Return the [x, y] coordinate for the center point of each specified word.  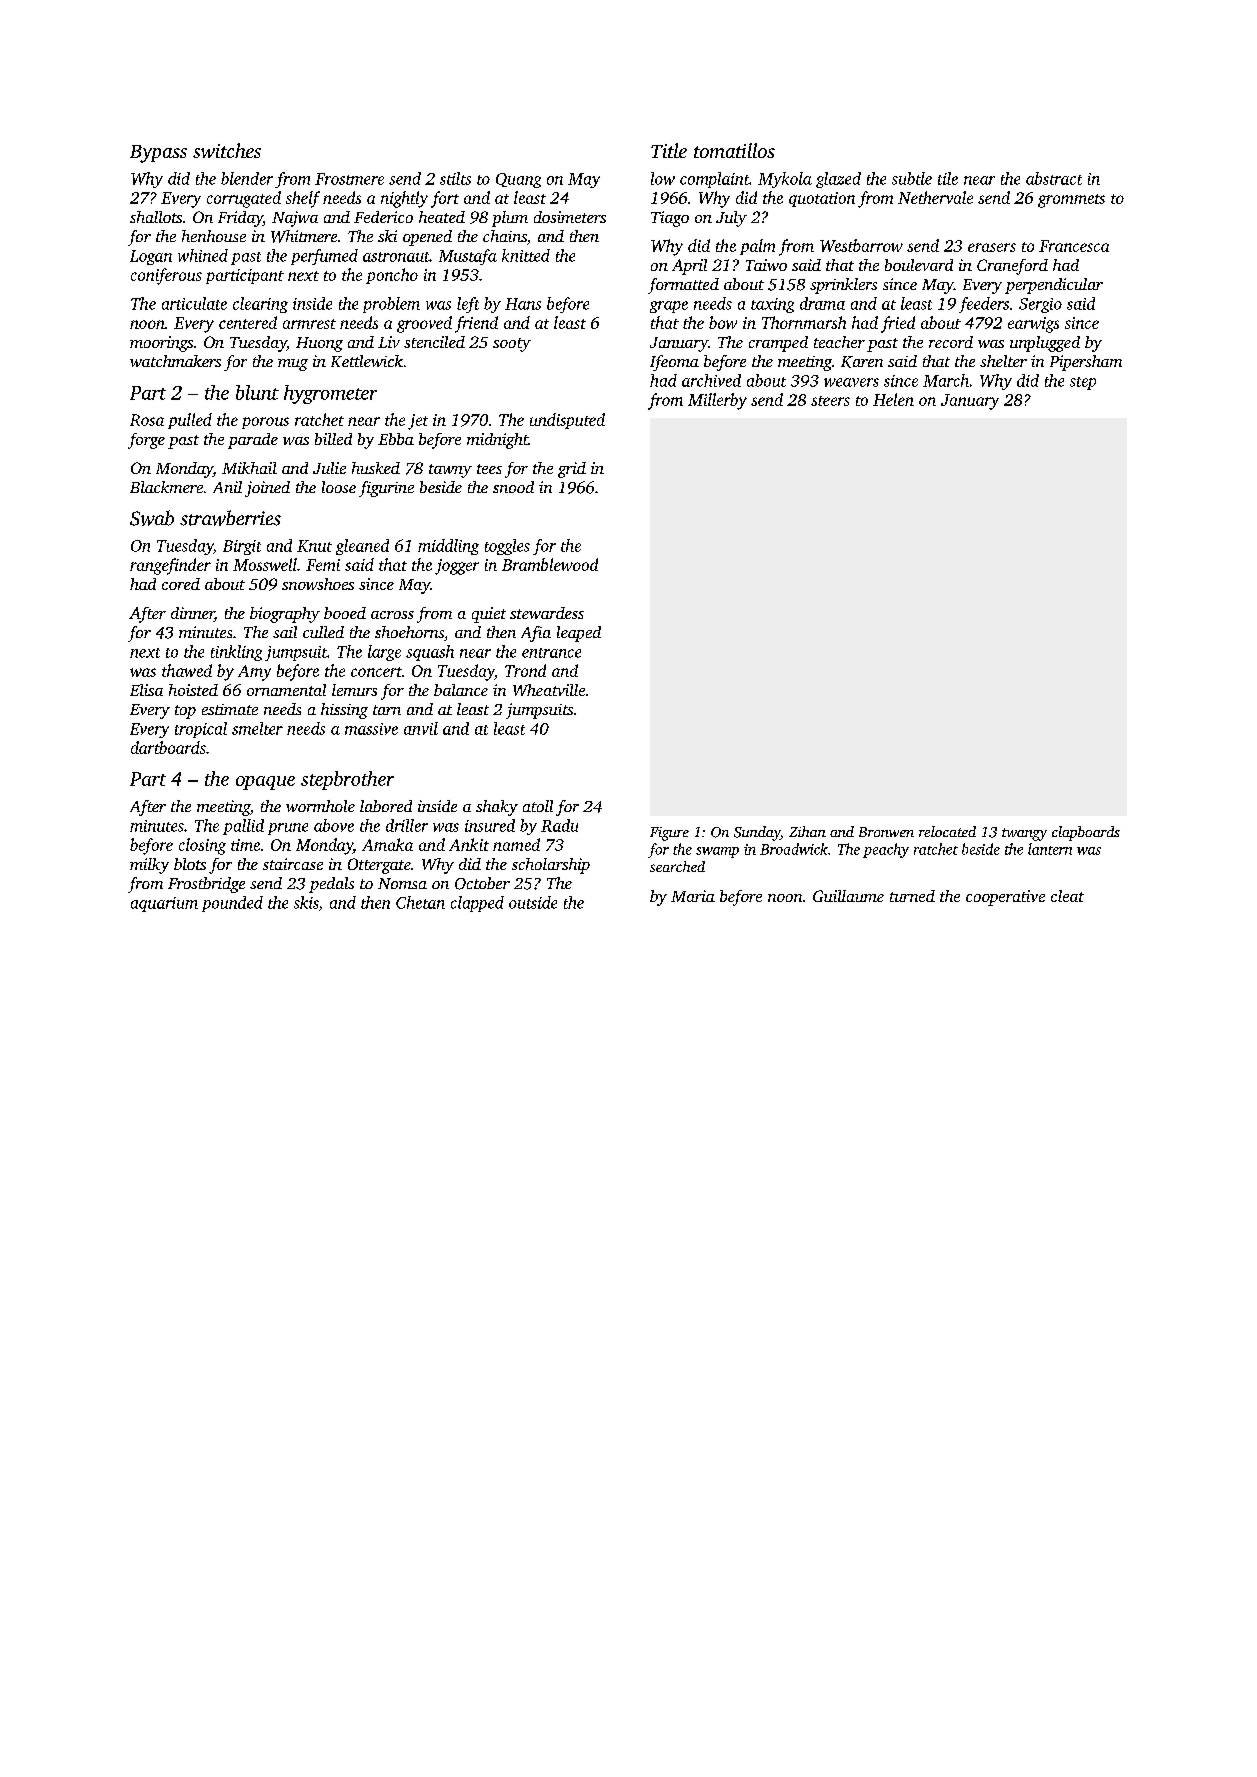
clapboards [1086, 833]
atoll [538, 806]
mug [293, 365]
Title [669, 150]
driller [407, 825]
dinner [192, 614]
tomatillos [734, 150]
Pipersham [1086, 363]
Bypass [158, 154]
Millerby [717, 401]
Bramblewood [550, 564]
